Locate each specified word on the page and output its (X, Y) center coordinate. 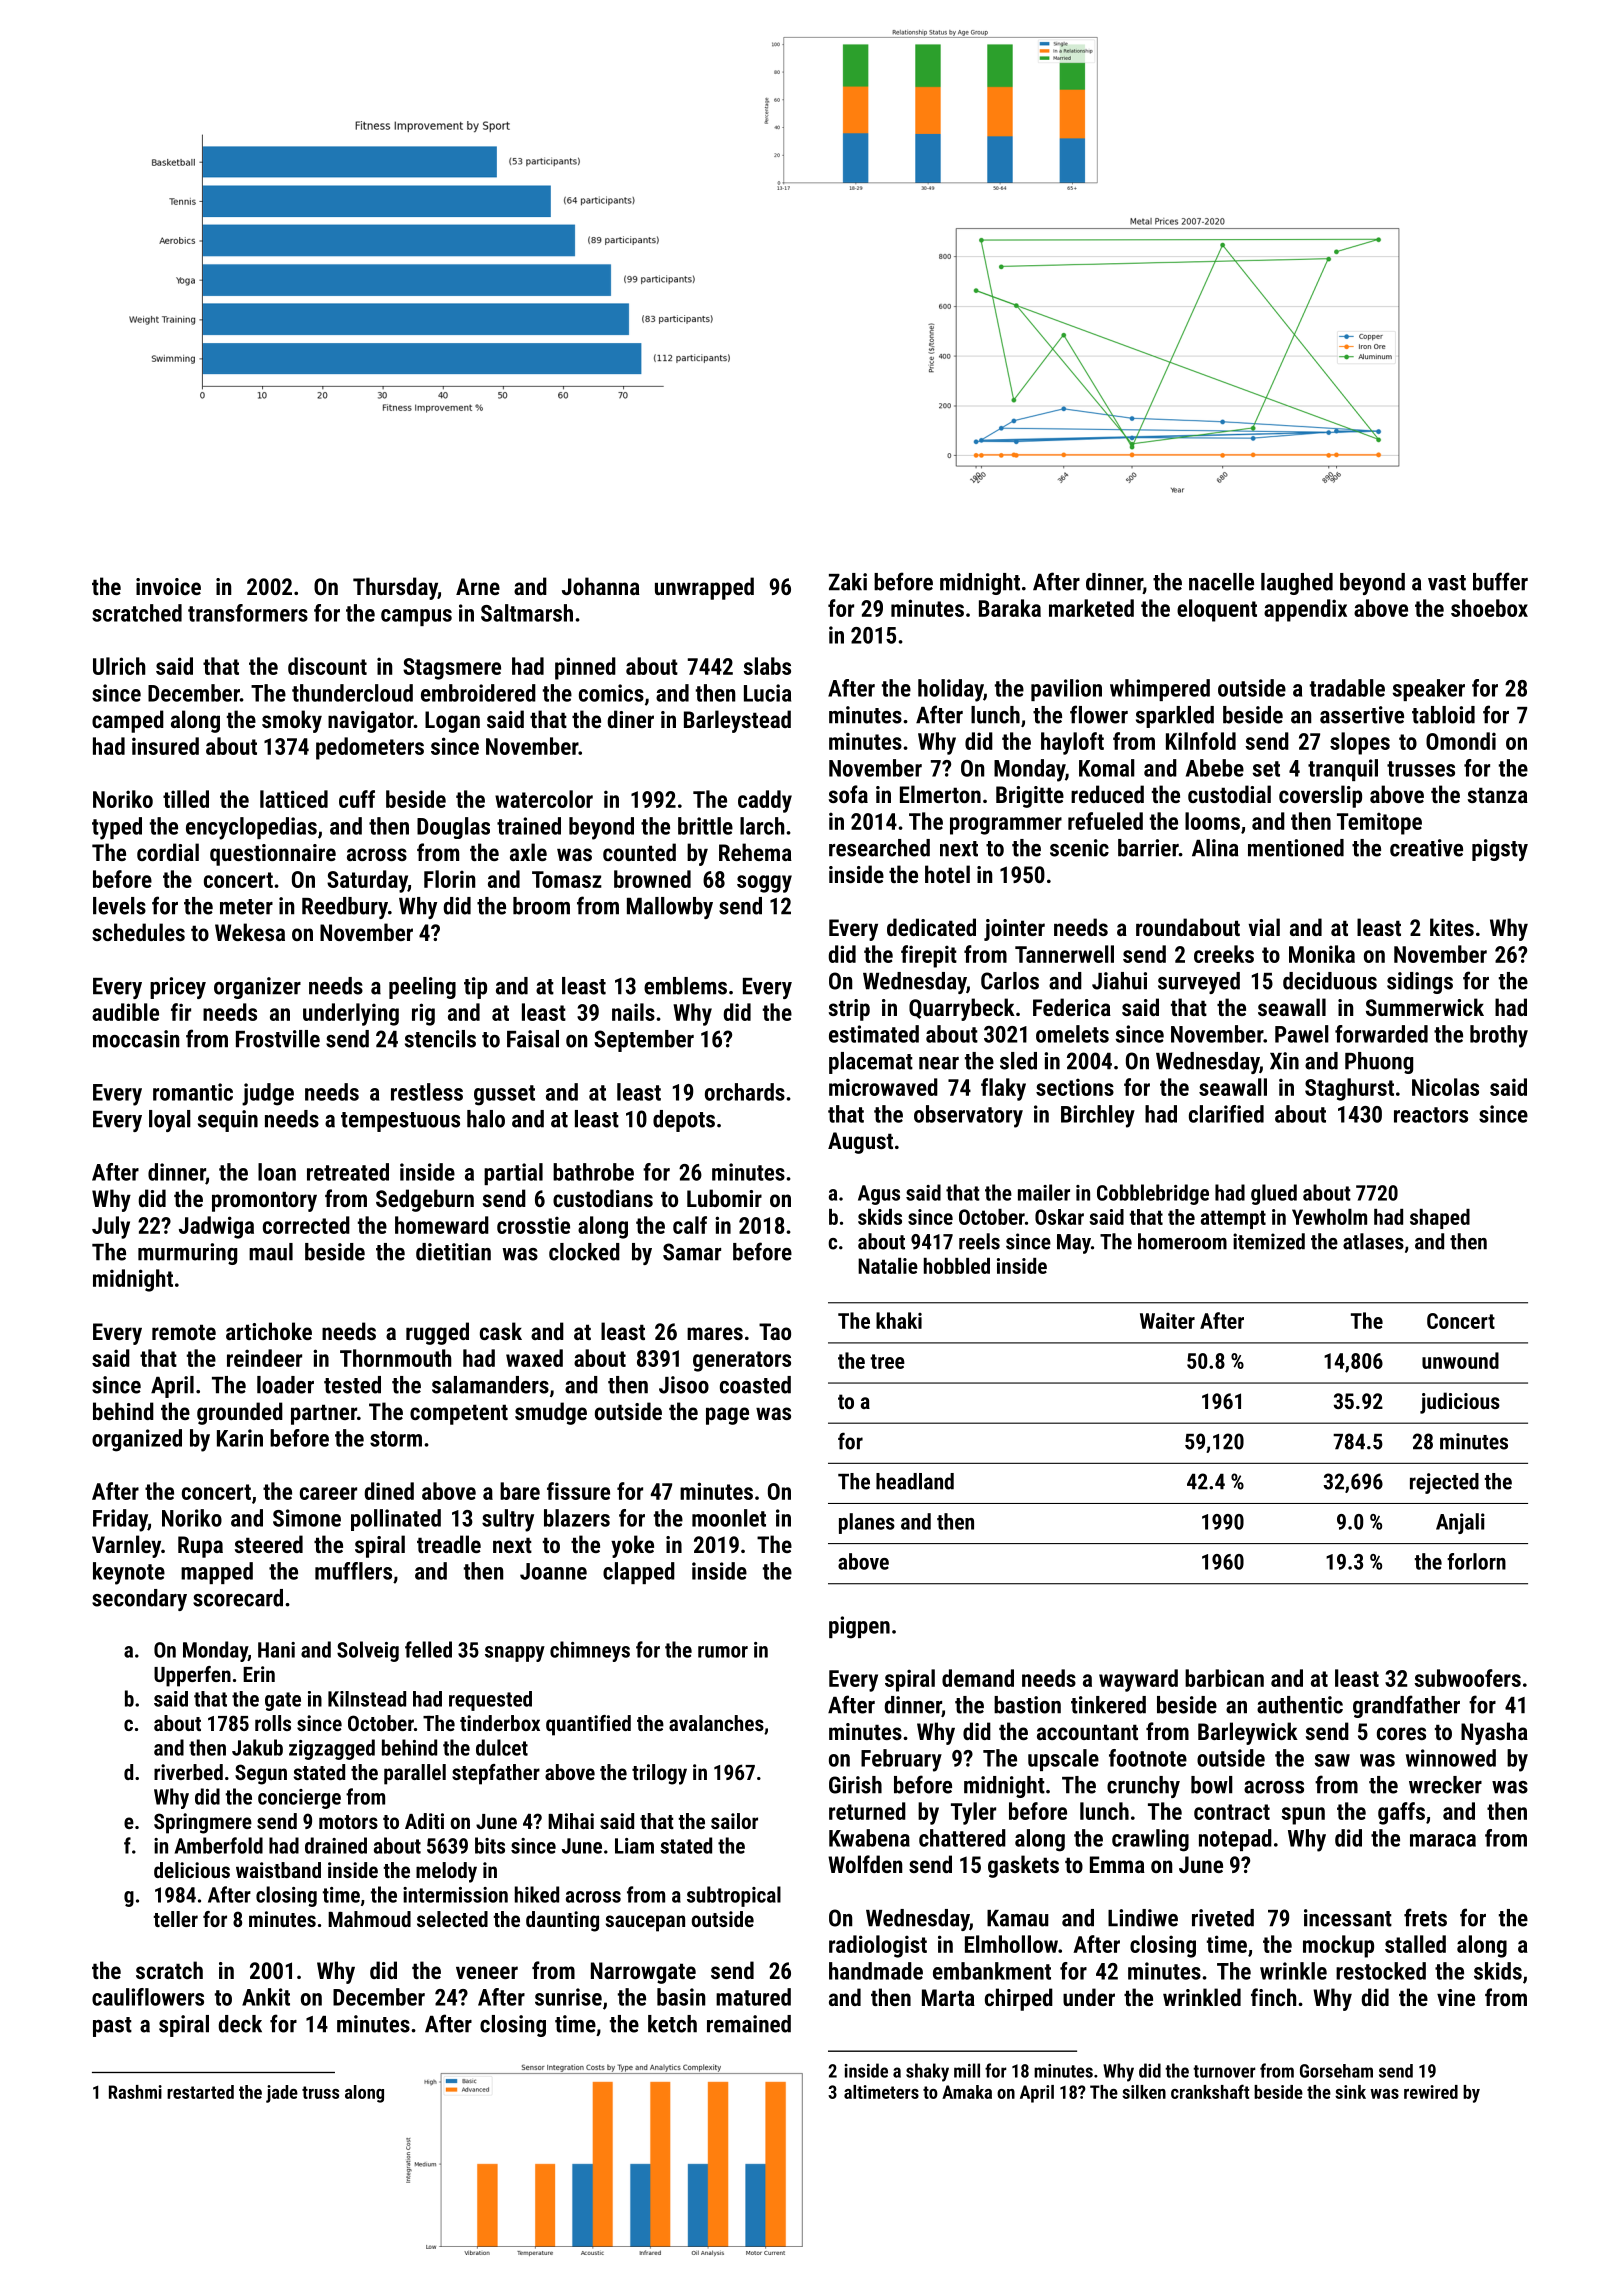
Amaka (967, 2092)
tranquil (1343, 770)
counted (639, 852)
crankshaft (1210, 2091)
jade (282, 2094)
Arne (478, 586)
